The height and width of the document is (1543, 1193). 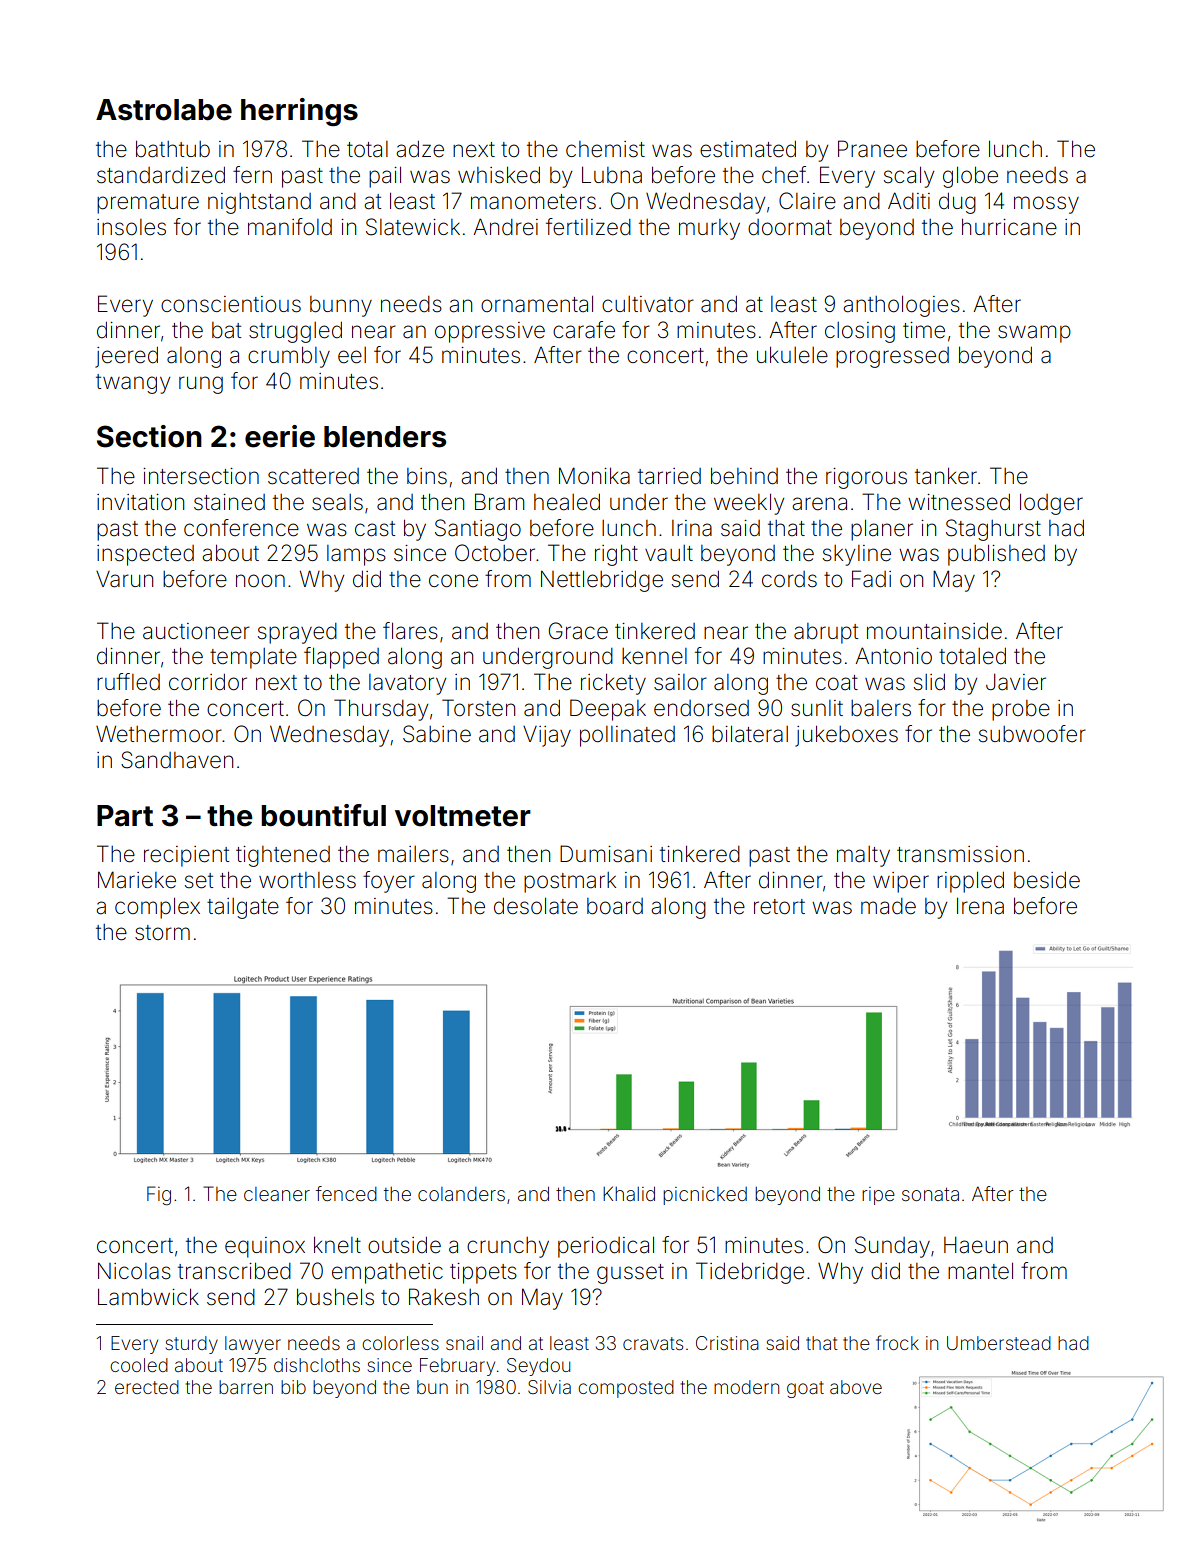 What do you see at coordinates (299, 112) in the document?
I see `herrings` at bounding box center [299, 112].
